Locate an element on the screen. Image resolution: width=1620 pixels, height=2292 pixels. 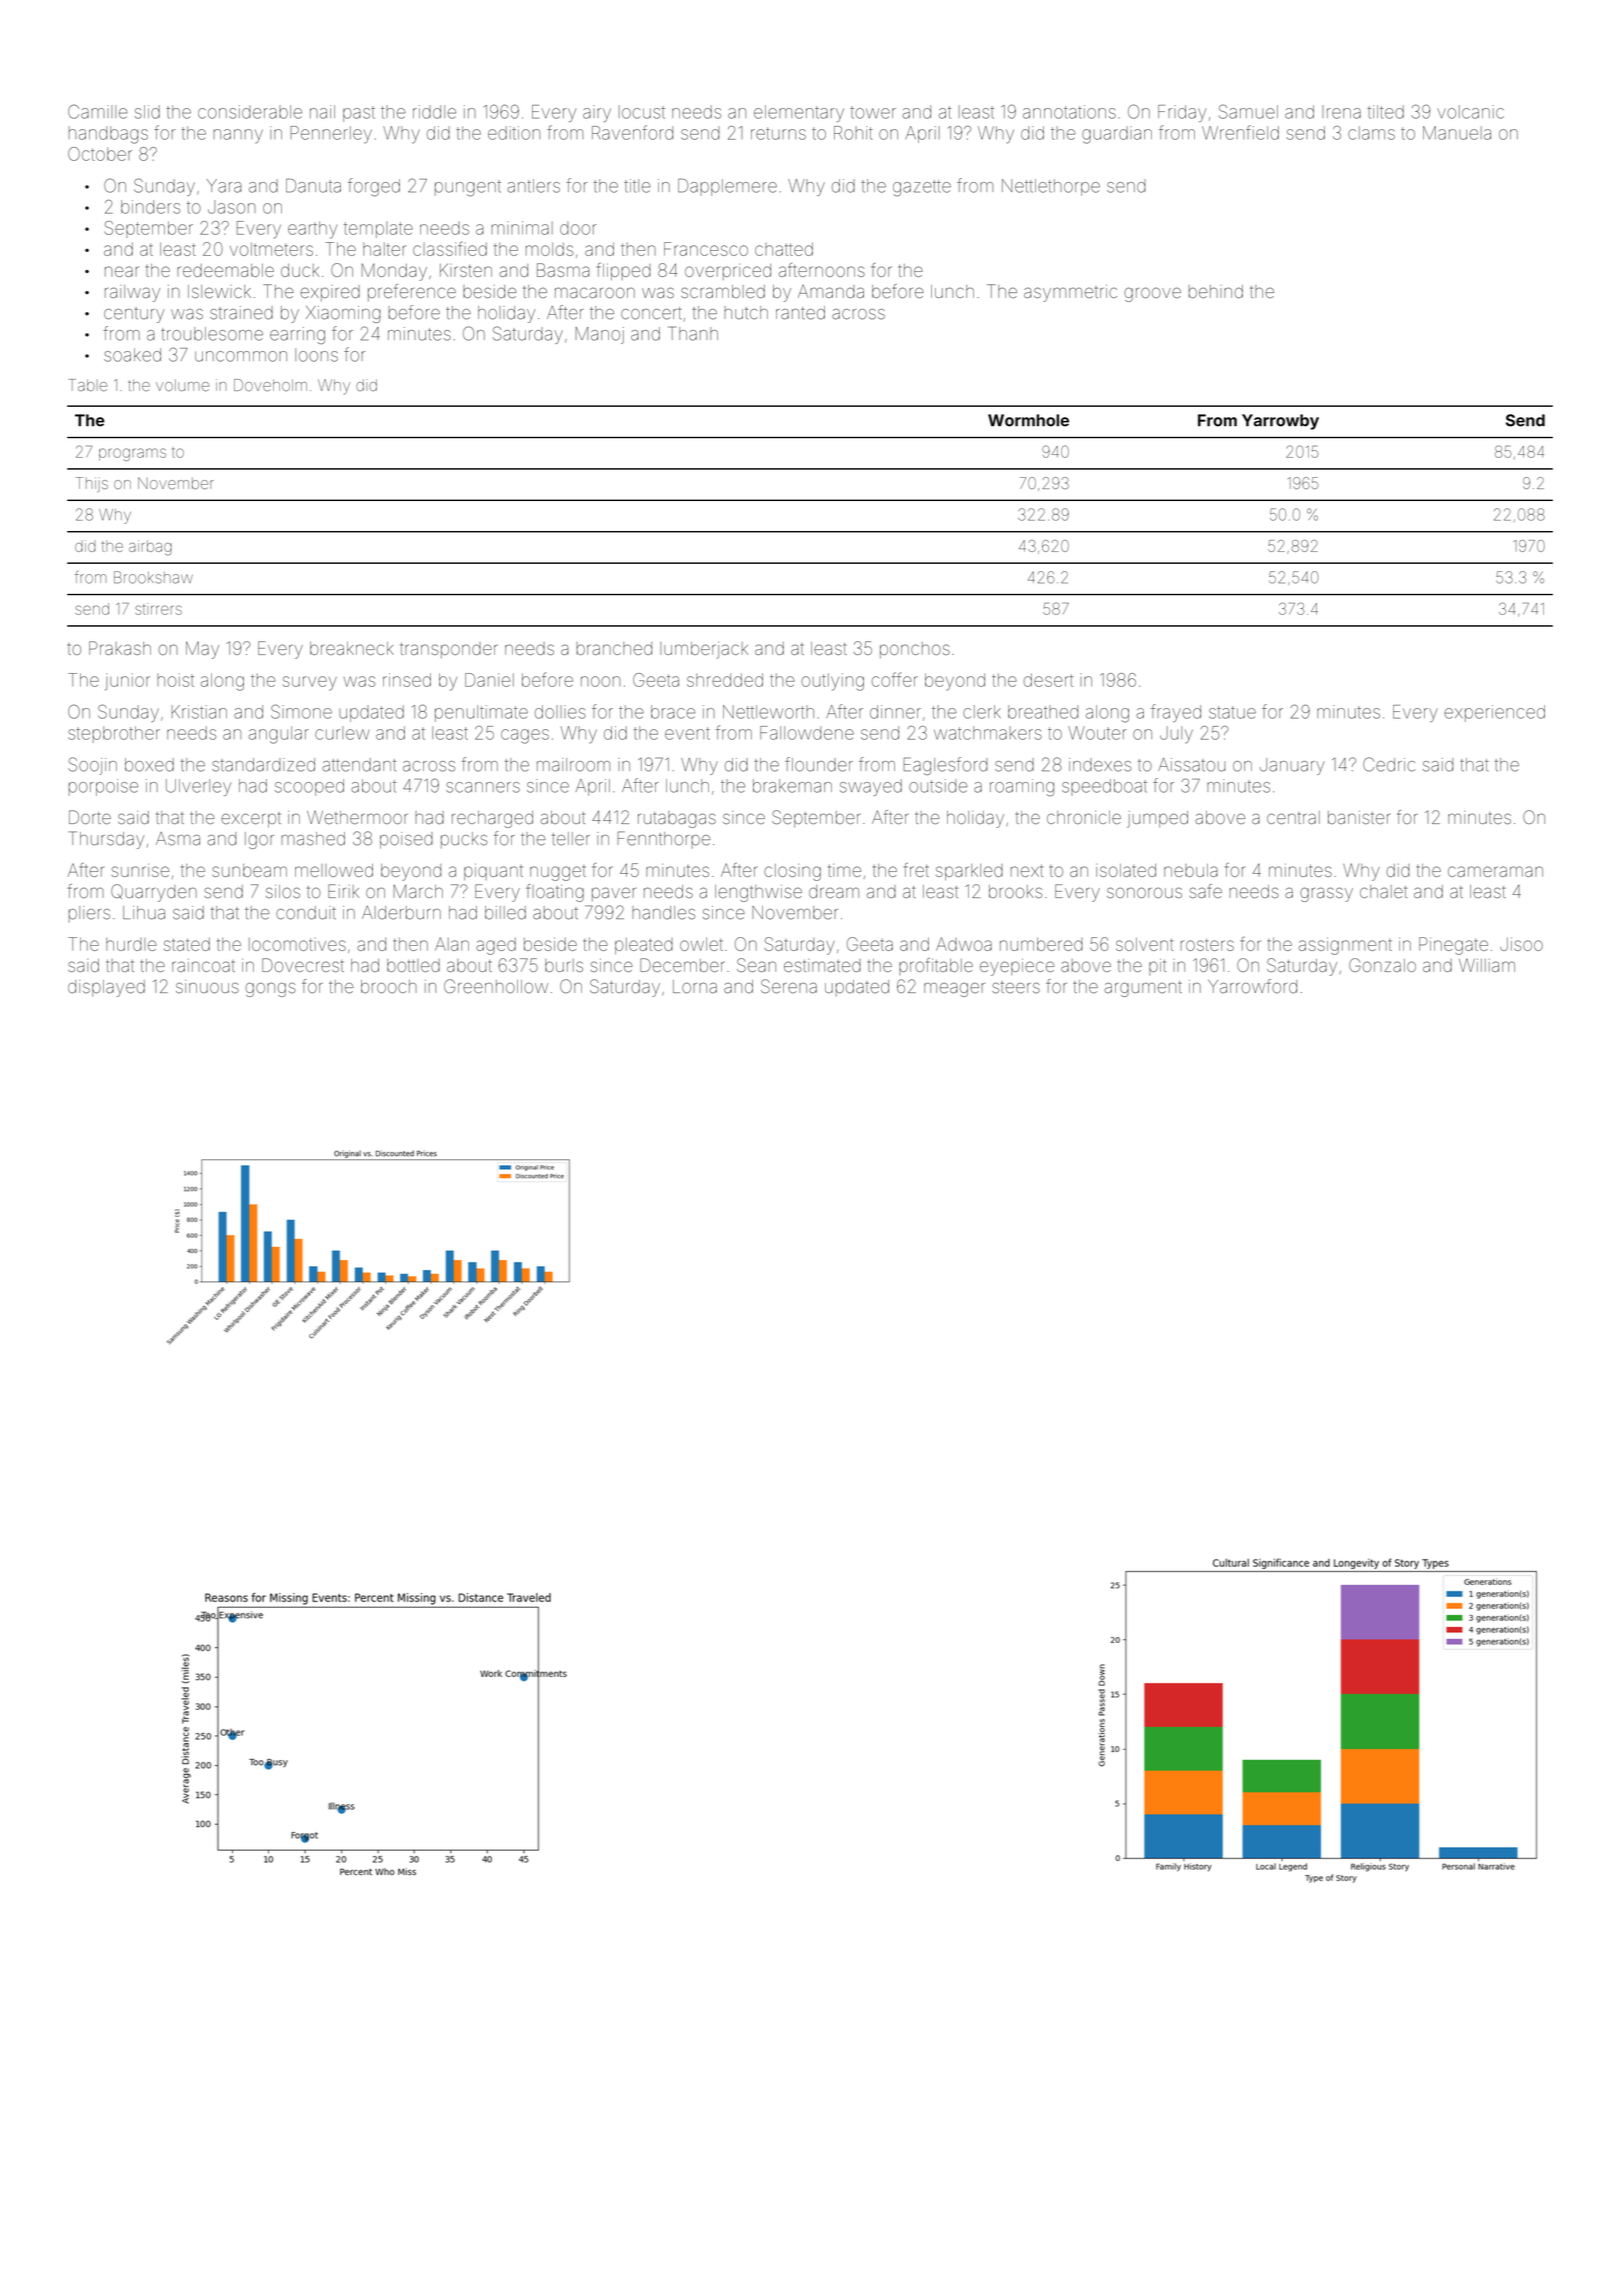
Nettlethorpe is located at coordinates (1051, 187).
